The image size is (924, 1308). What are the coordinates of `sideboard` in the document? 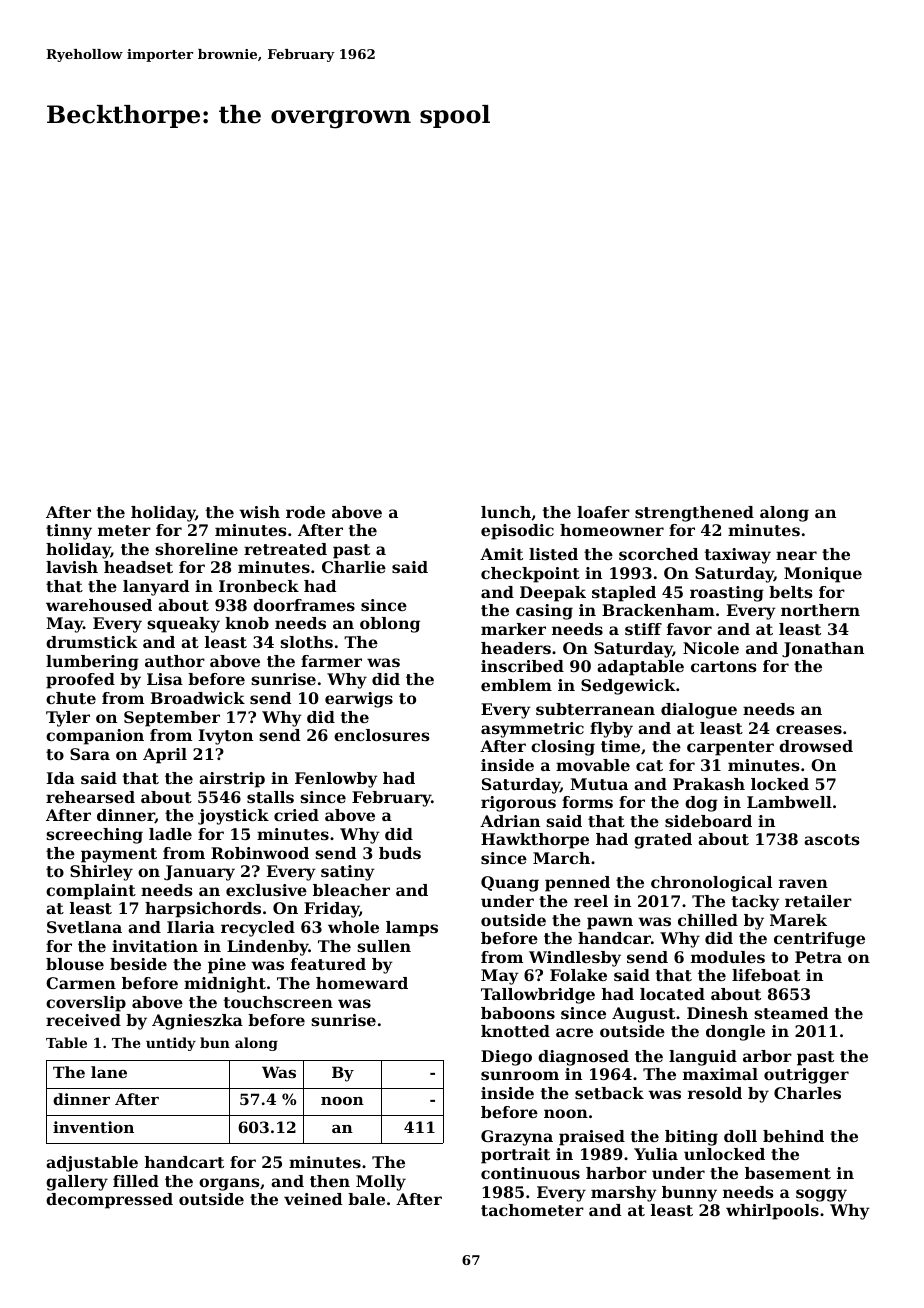 It's located at (708, 821).
